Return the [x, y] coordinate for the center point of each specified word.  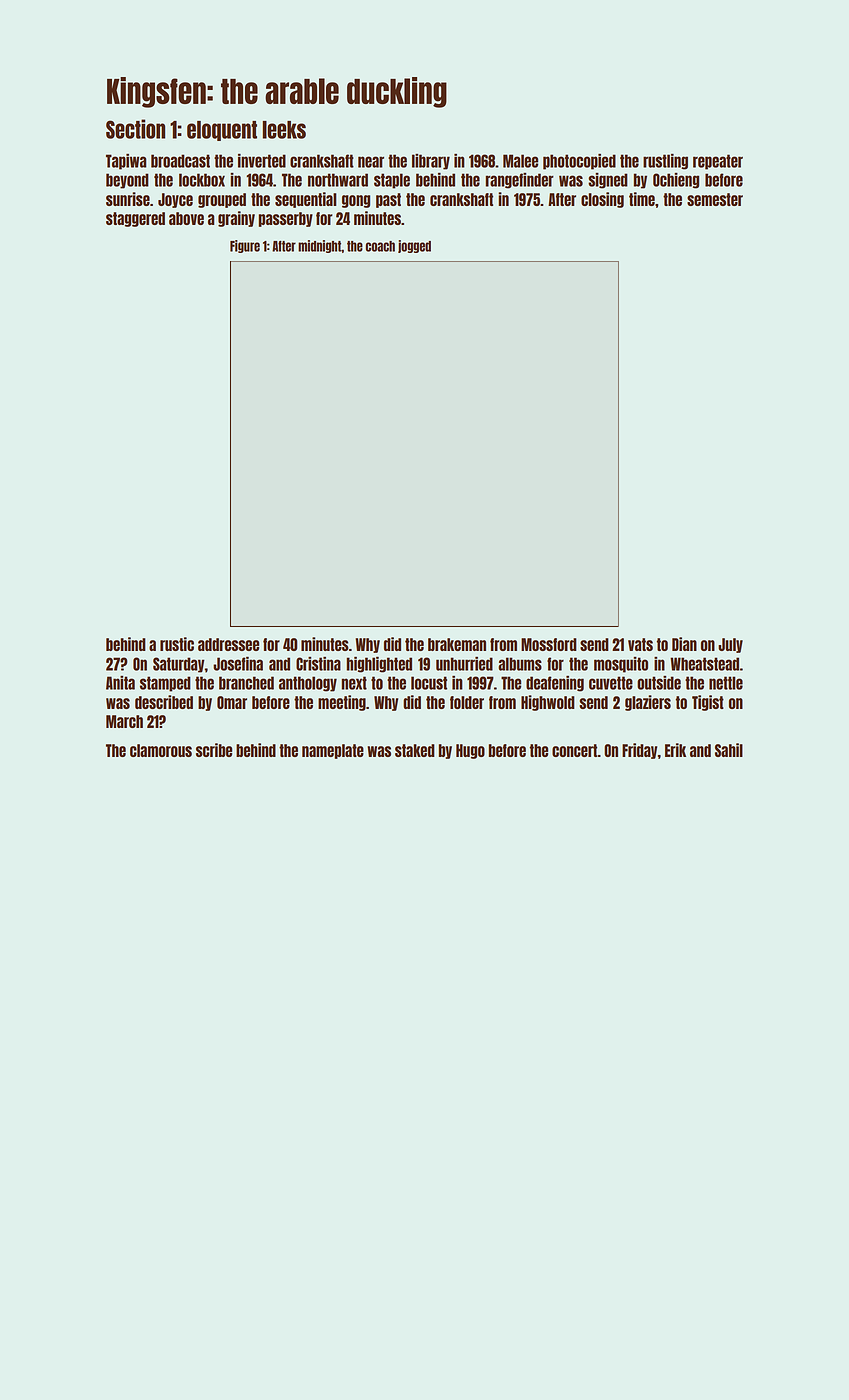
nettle [726, 683]
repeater [718, 162]
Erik [675, 750]
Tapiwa [126, 162]
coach [380, 246]
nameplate [333, 751]
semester [715, 199]
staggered [135, 219]
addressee [228, 644]
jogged [414, 246]
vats [640, 644]
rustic [177, 644]
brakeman [457, 644]
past [388, 200]
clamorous [161, 750]
